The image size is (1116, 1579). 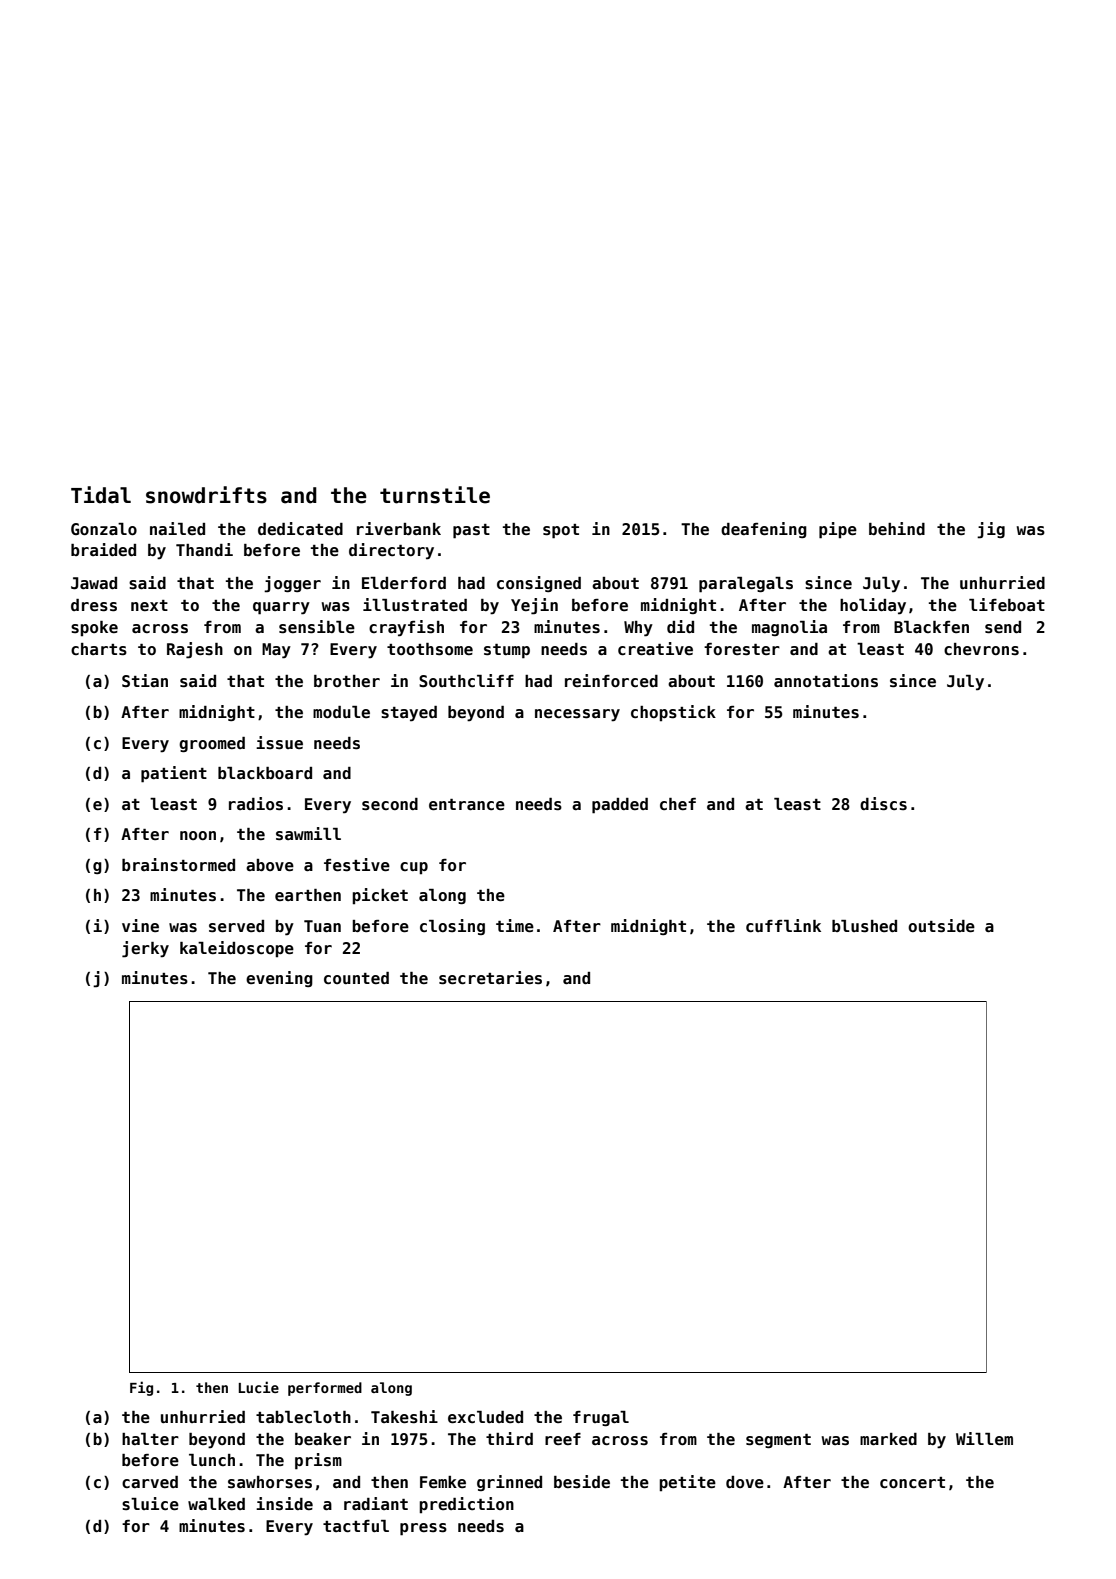 What do you see at coordinates (561, 531) in the page?
I see `spot` at bounding box center [561, 531].
